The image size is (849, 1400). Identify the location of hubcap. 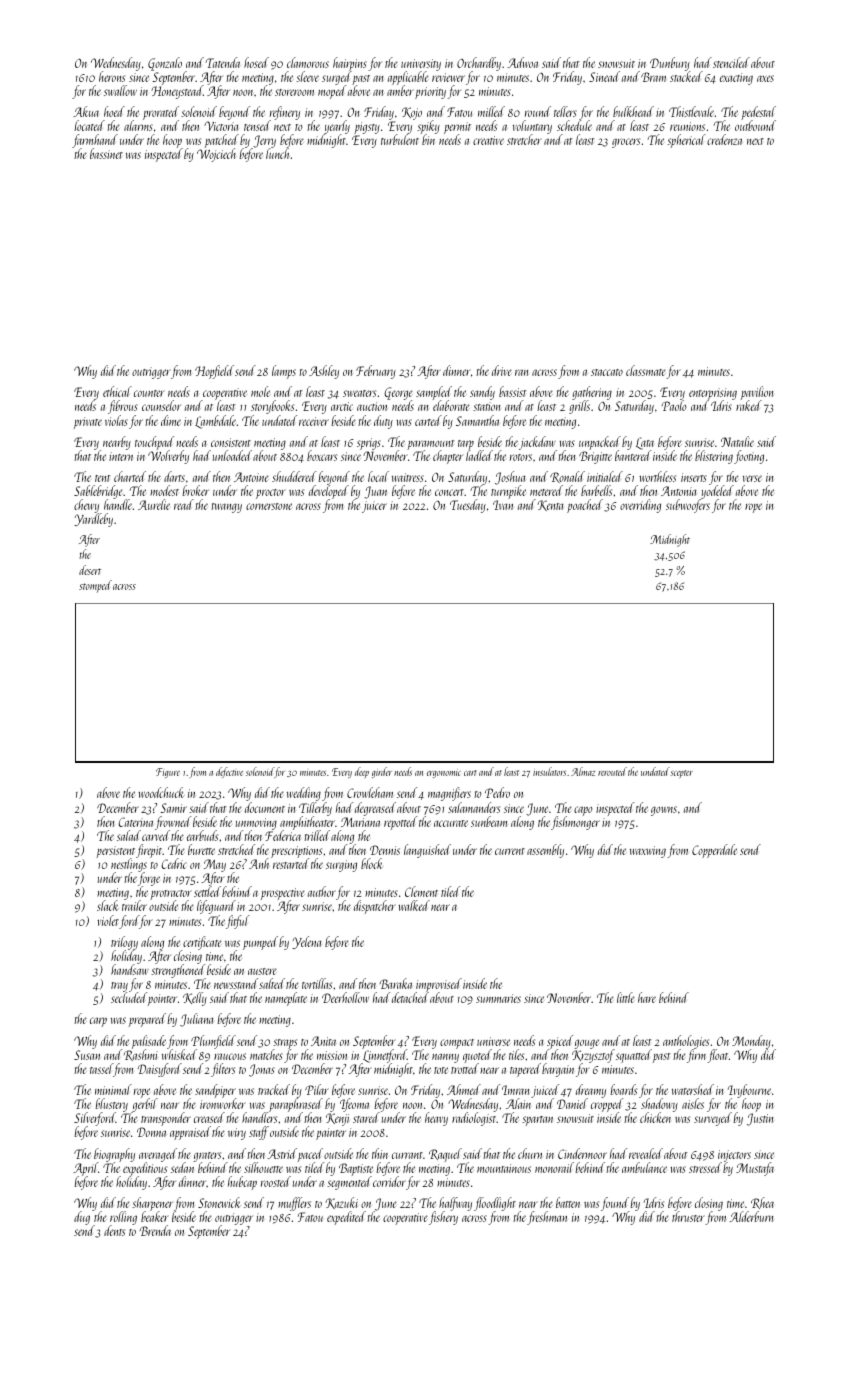
(242, 1183).
